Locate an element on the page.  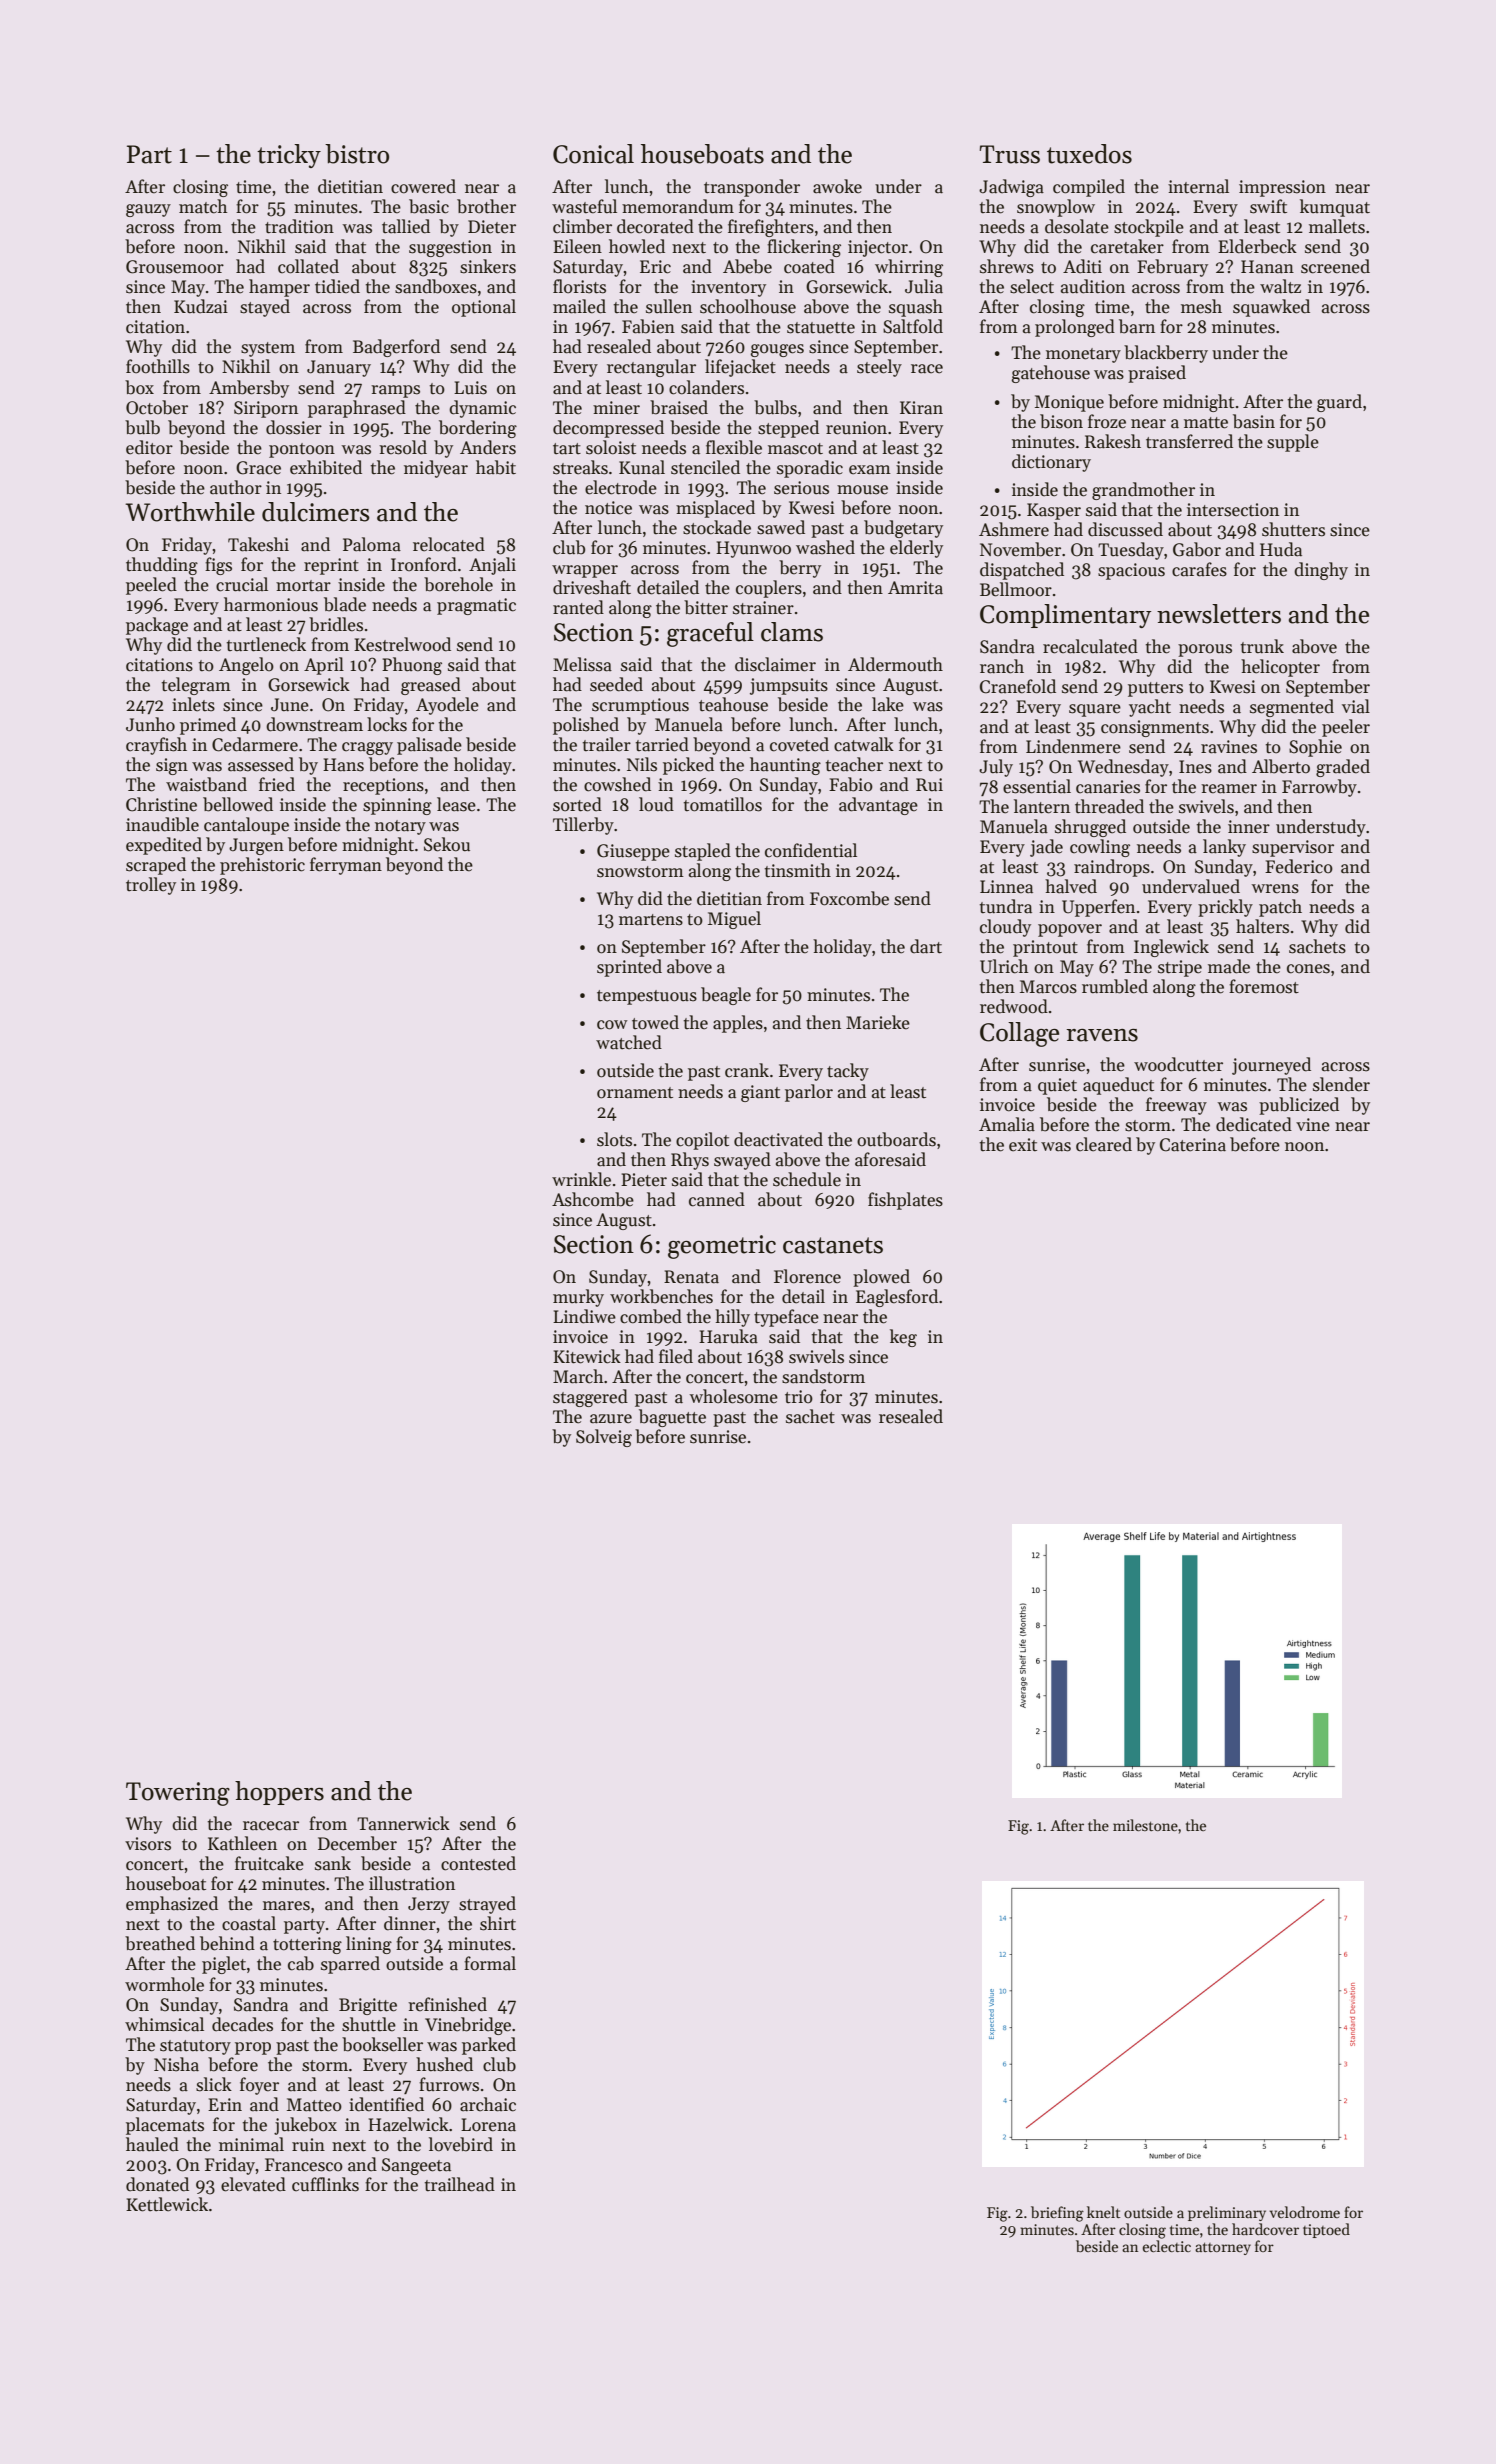
bistro is located at coordinates (357, 154).
